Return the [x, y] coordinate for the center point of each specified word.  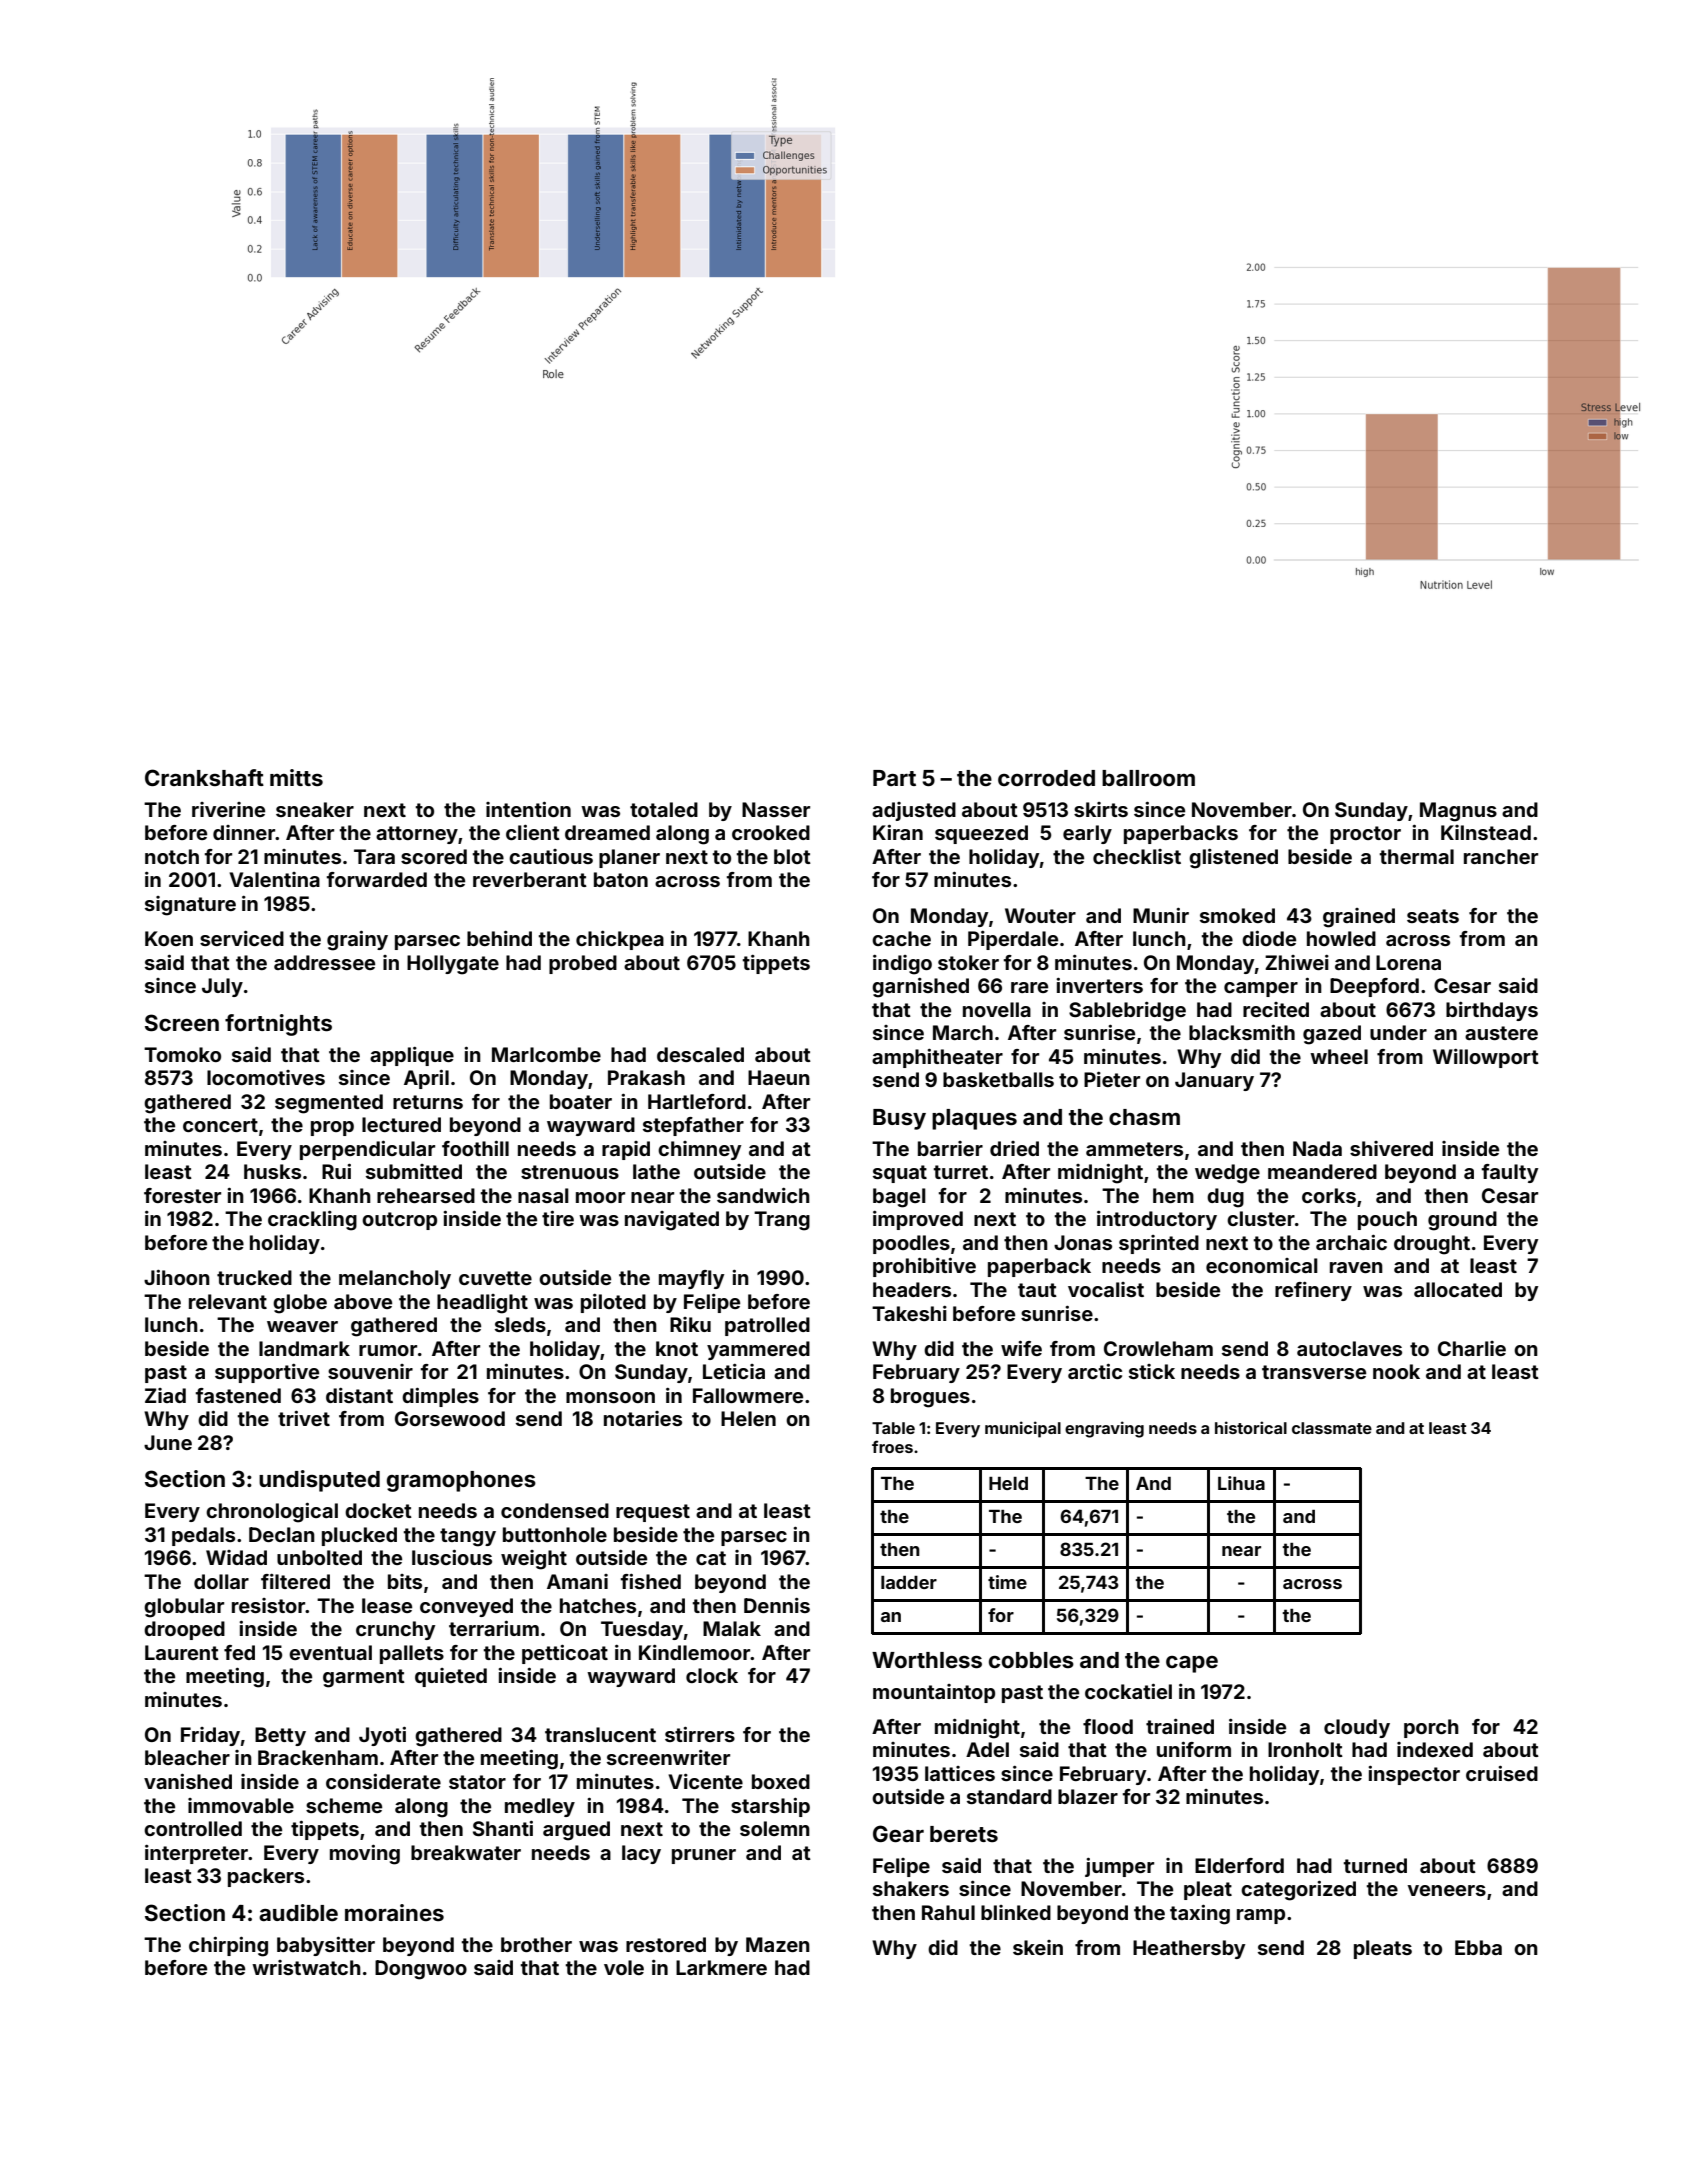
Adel [987, 1749]
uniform [1194, 1749]
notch [172, 856]
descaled [700, 1054]
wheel [1339, 1056]
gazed [1332, 1035]
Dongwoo [421, 1970]
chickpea [620, 940]
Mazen [778, 1944]
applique [412, 1056]
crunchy [395, 1630]
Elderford [1239, 1865]
